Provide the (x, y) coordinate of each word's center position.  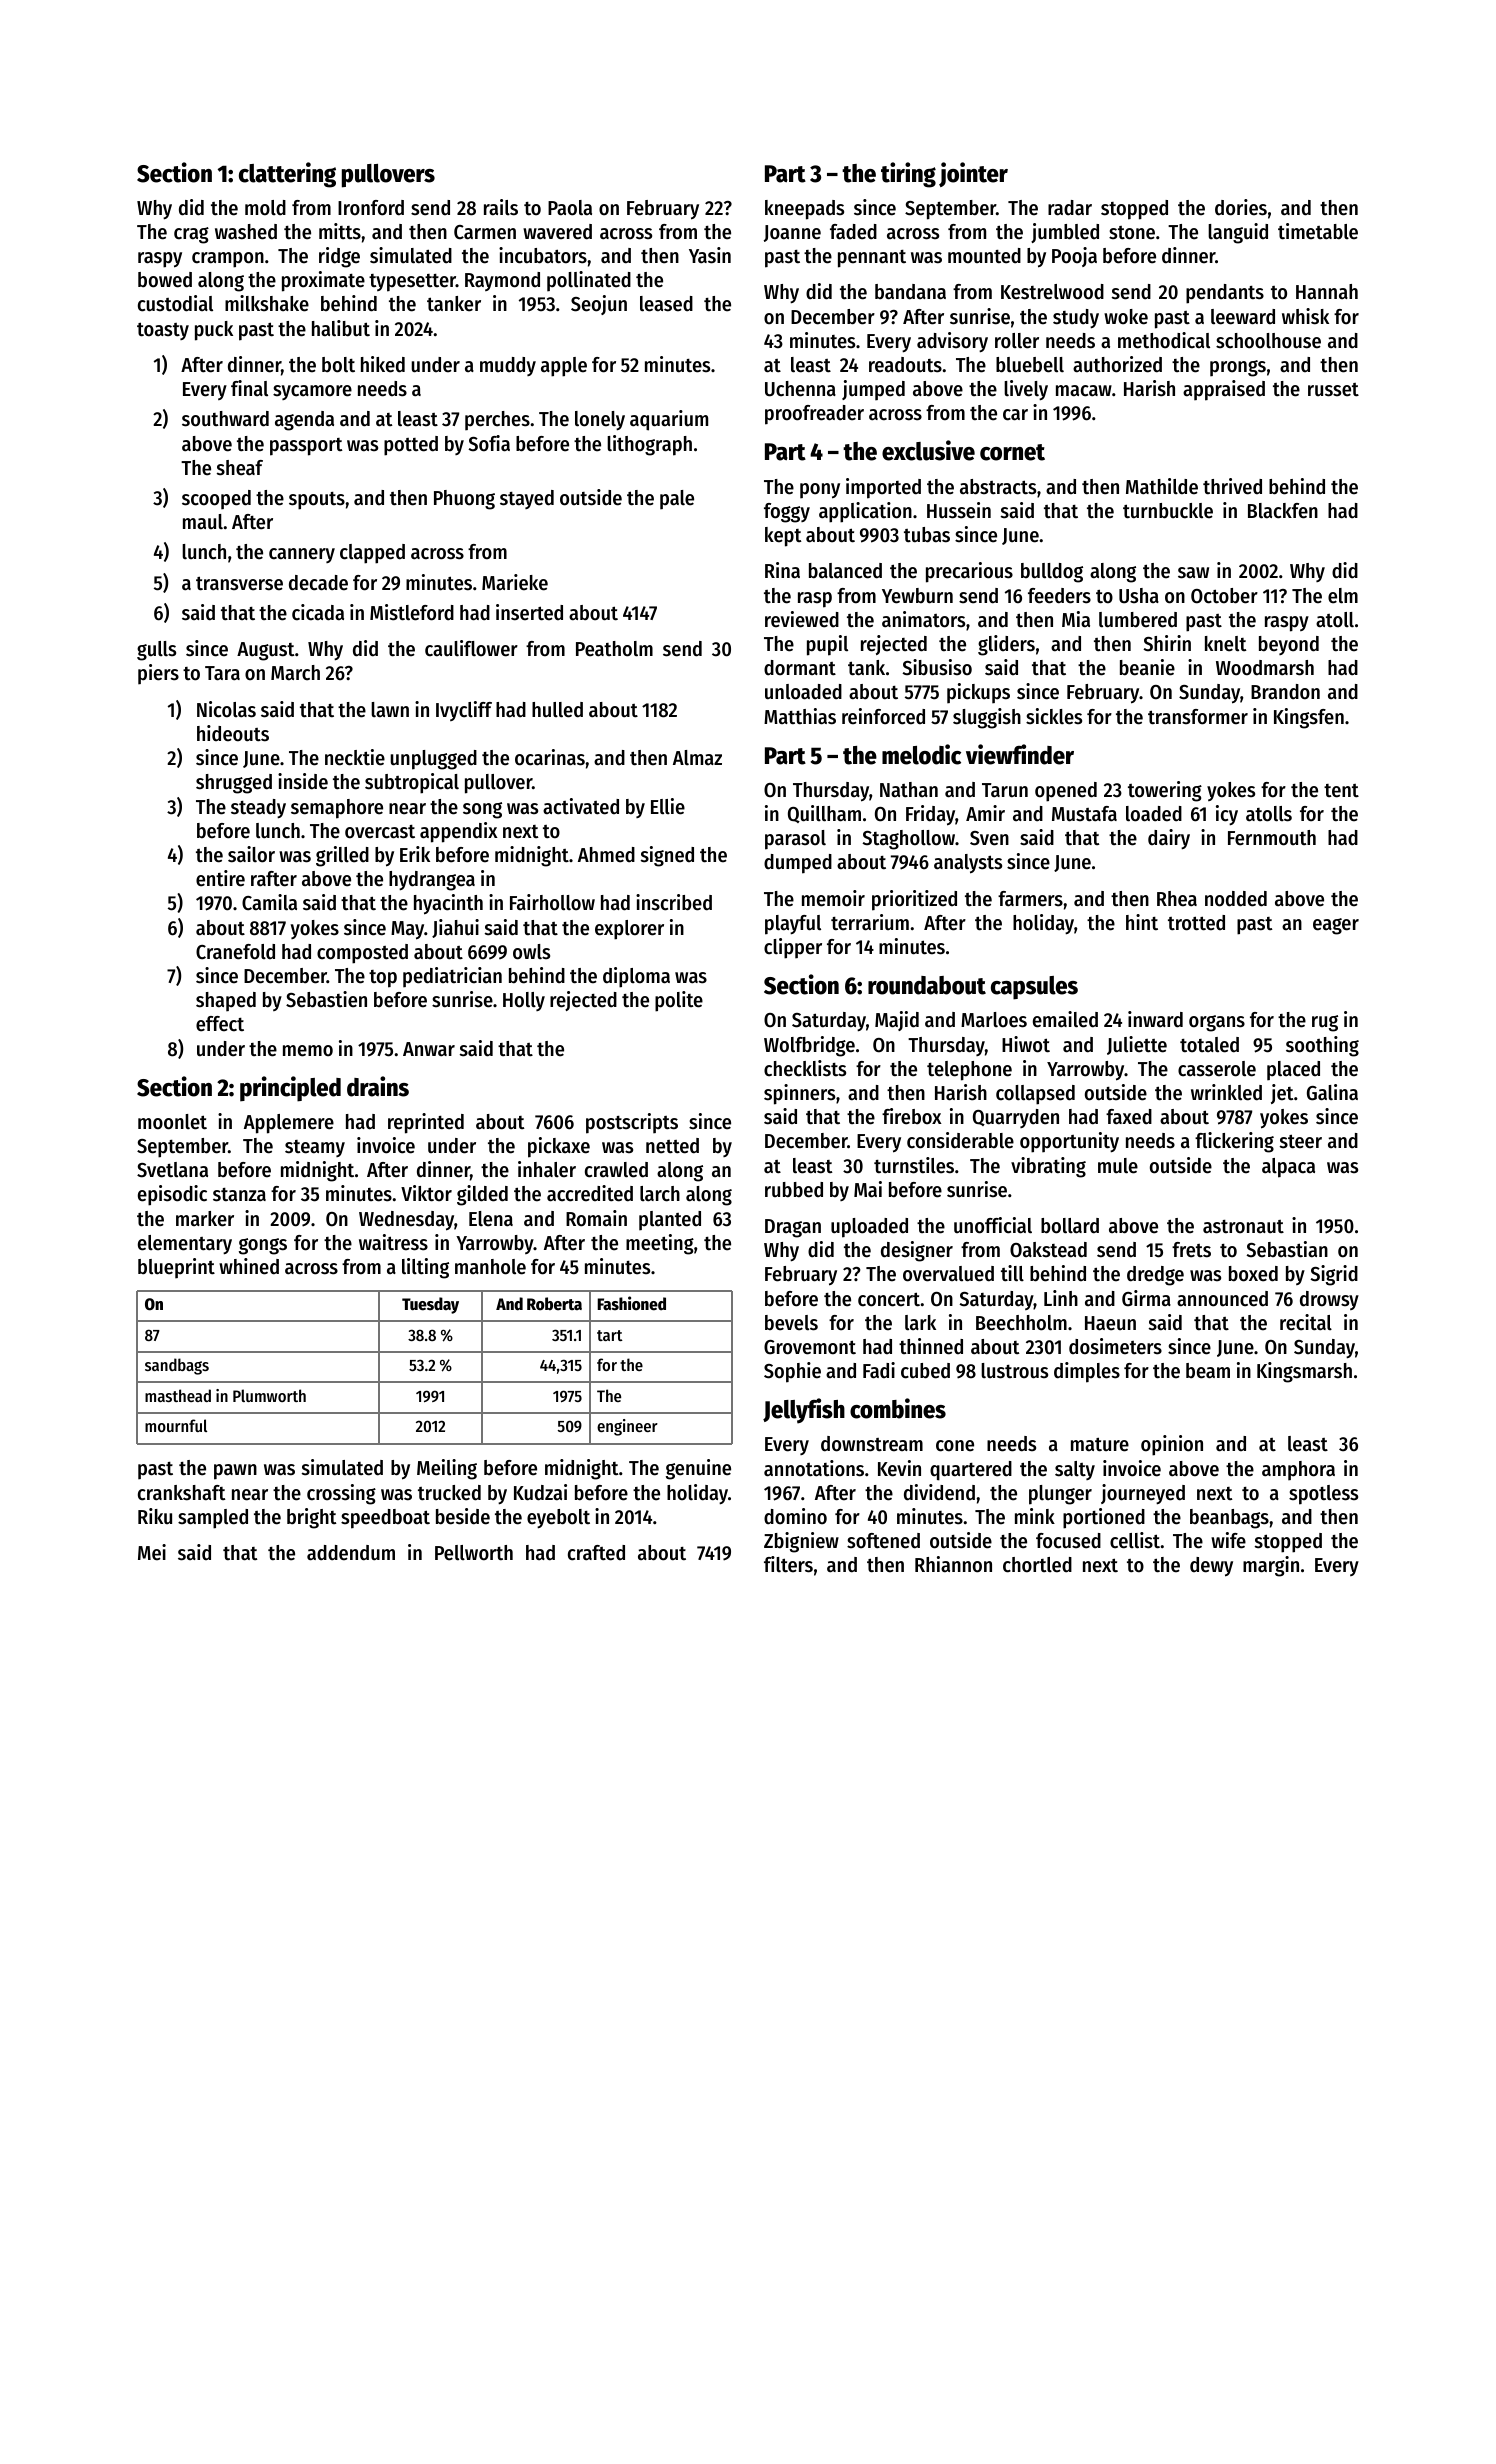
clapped (372, 554)
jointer (973, 174)
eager (1336, 926)
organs (1217, 1023)
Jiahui (455, 928)
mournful (176, 1425)
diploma (636, 977)
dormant (800, 668)
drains (378, 1086)
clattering (287, 175)
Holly (524, 1001)
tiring (908, 175)
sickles (1054, 716)
